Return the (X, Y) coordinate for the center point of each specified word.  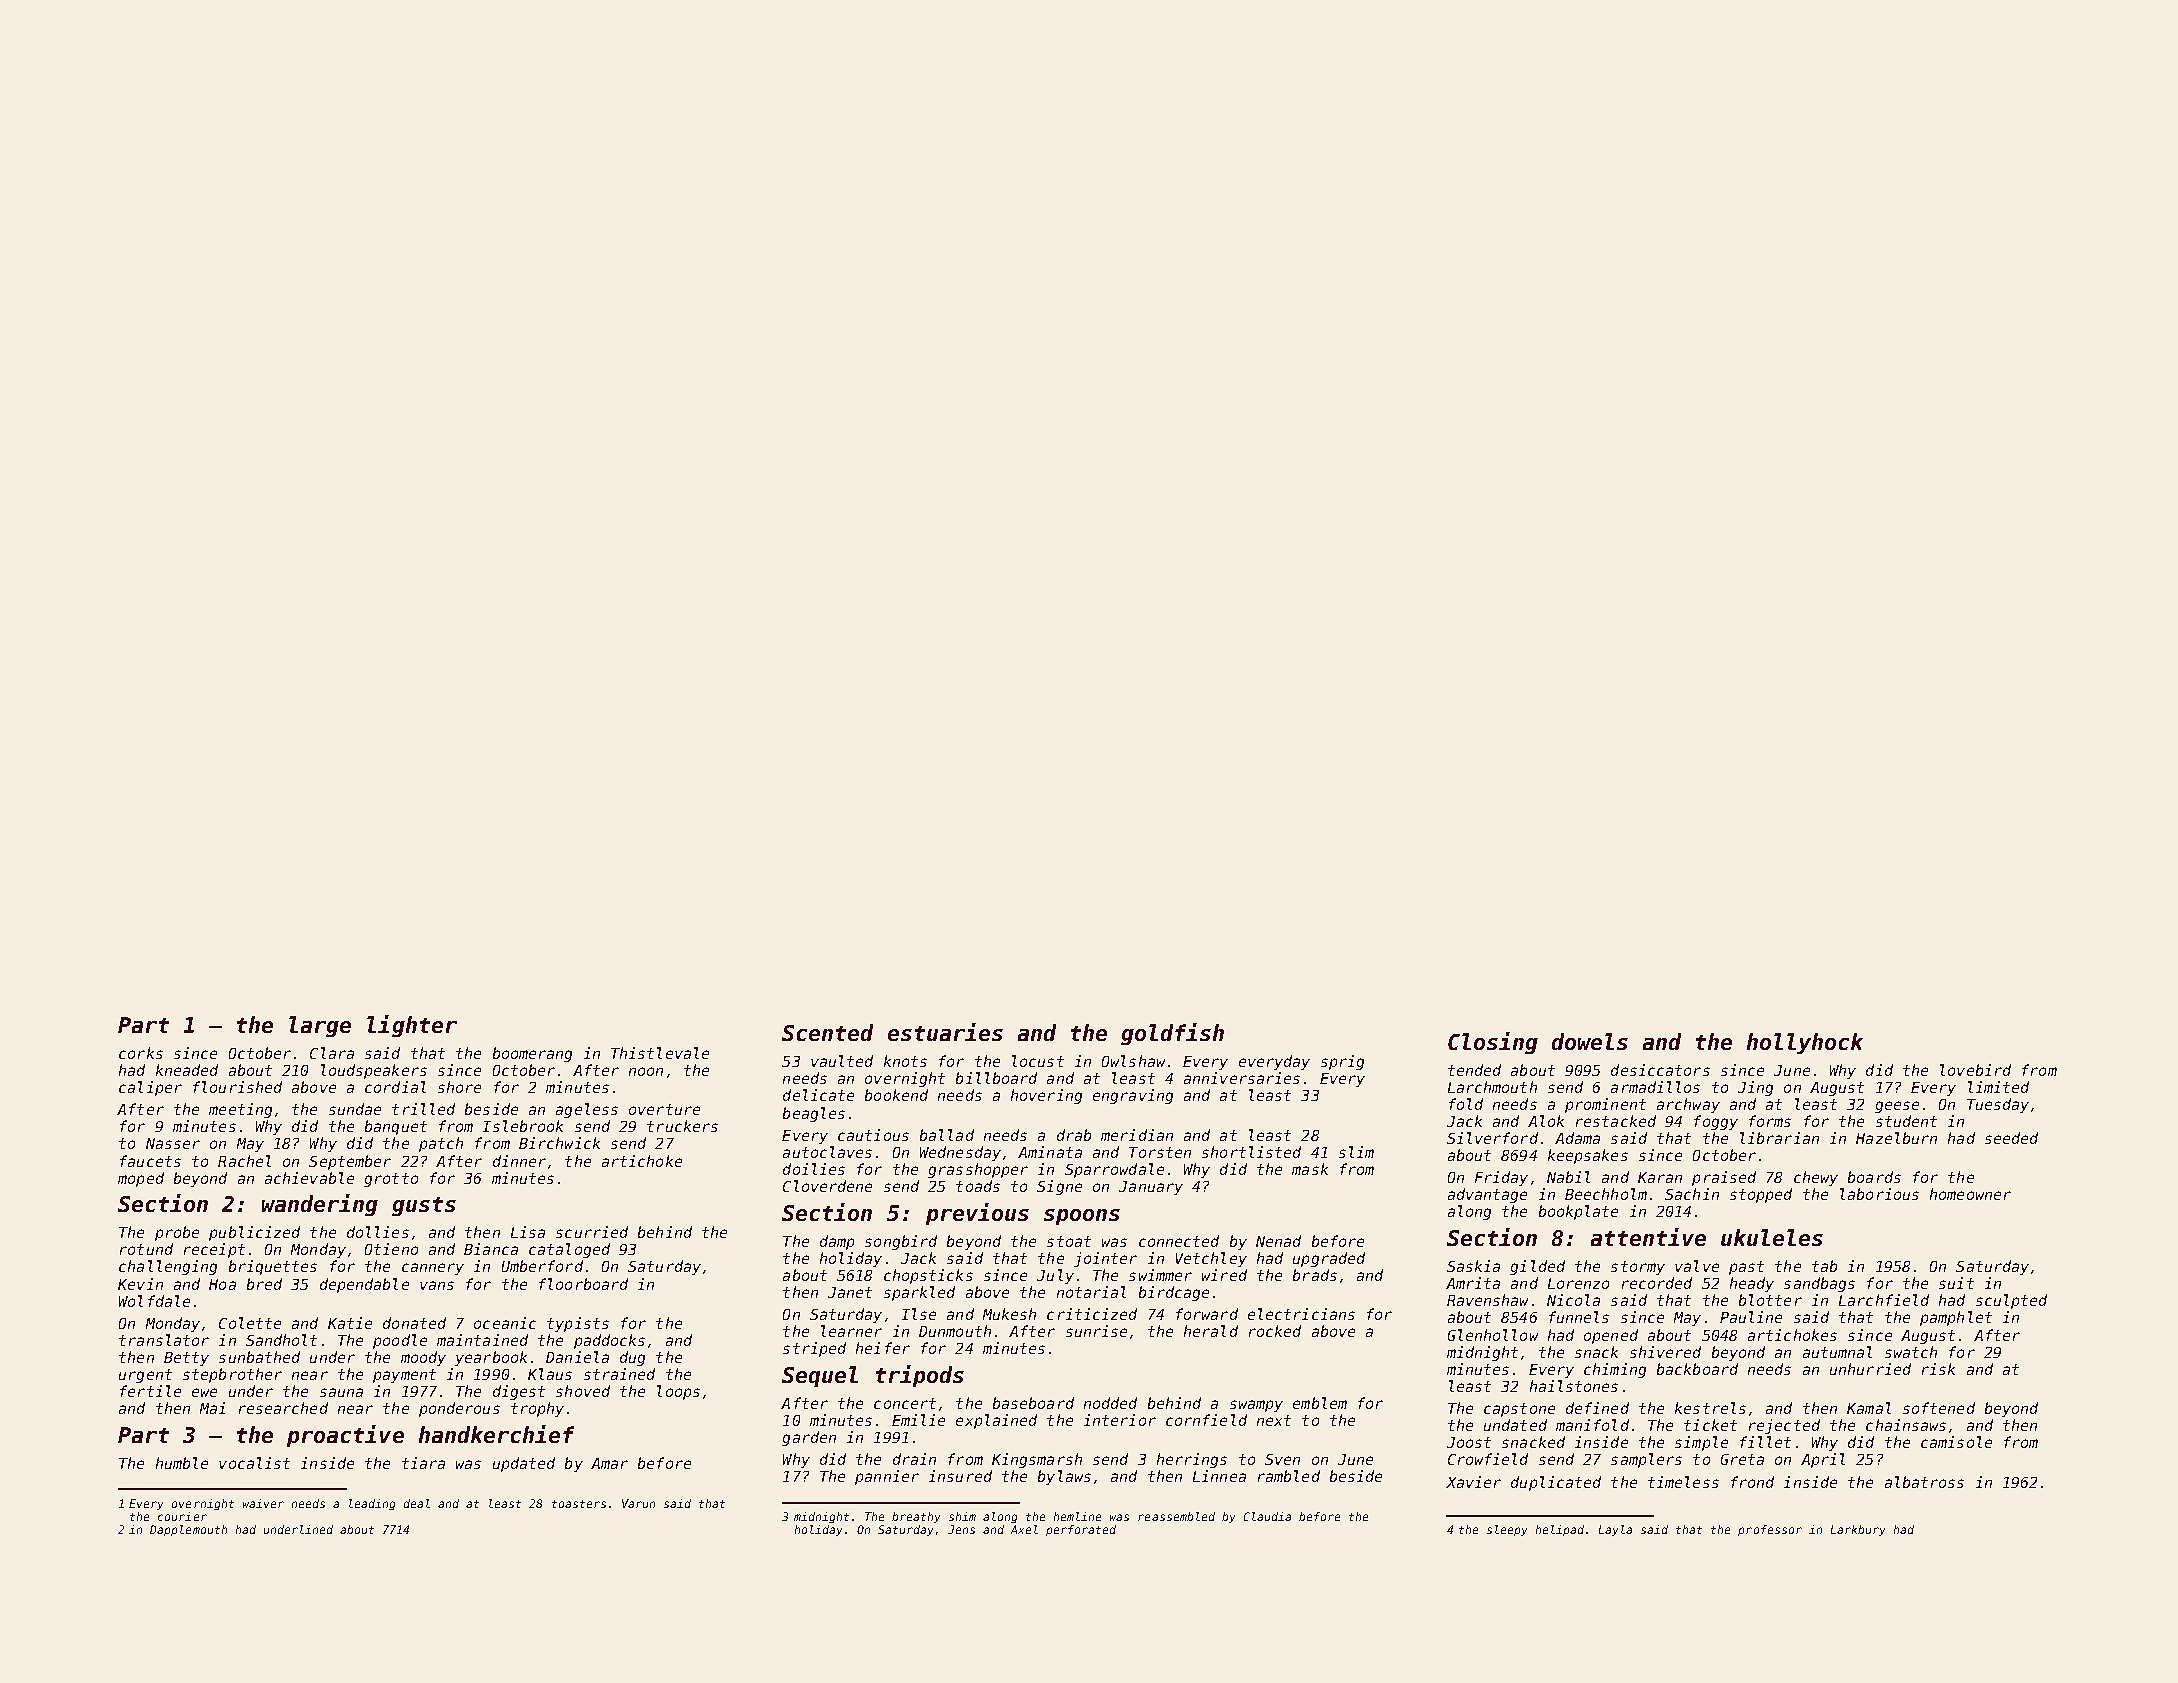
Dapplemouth (188, 1530)
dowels (1590, 1041)
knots (905, 1061)
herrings (1192, 1460)
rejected (1784, 1426)
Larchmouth (1492, 1087)
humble (182, 1463)
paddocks (609, 1341)
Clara (332, 1053)
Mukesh (1009, 1314)
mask (1310, 1169)
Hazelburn (1896, 1138)
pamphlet (1956, 1318)
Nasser (173, 1143)
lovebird (1975, 1070)
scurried (592, 1232)
